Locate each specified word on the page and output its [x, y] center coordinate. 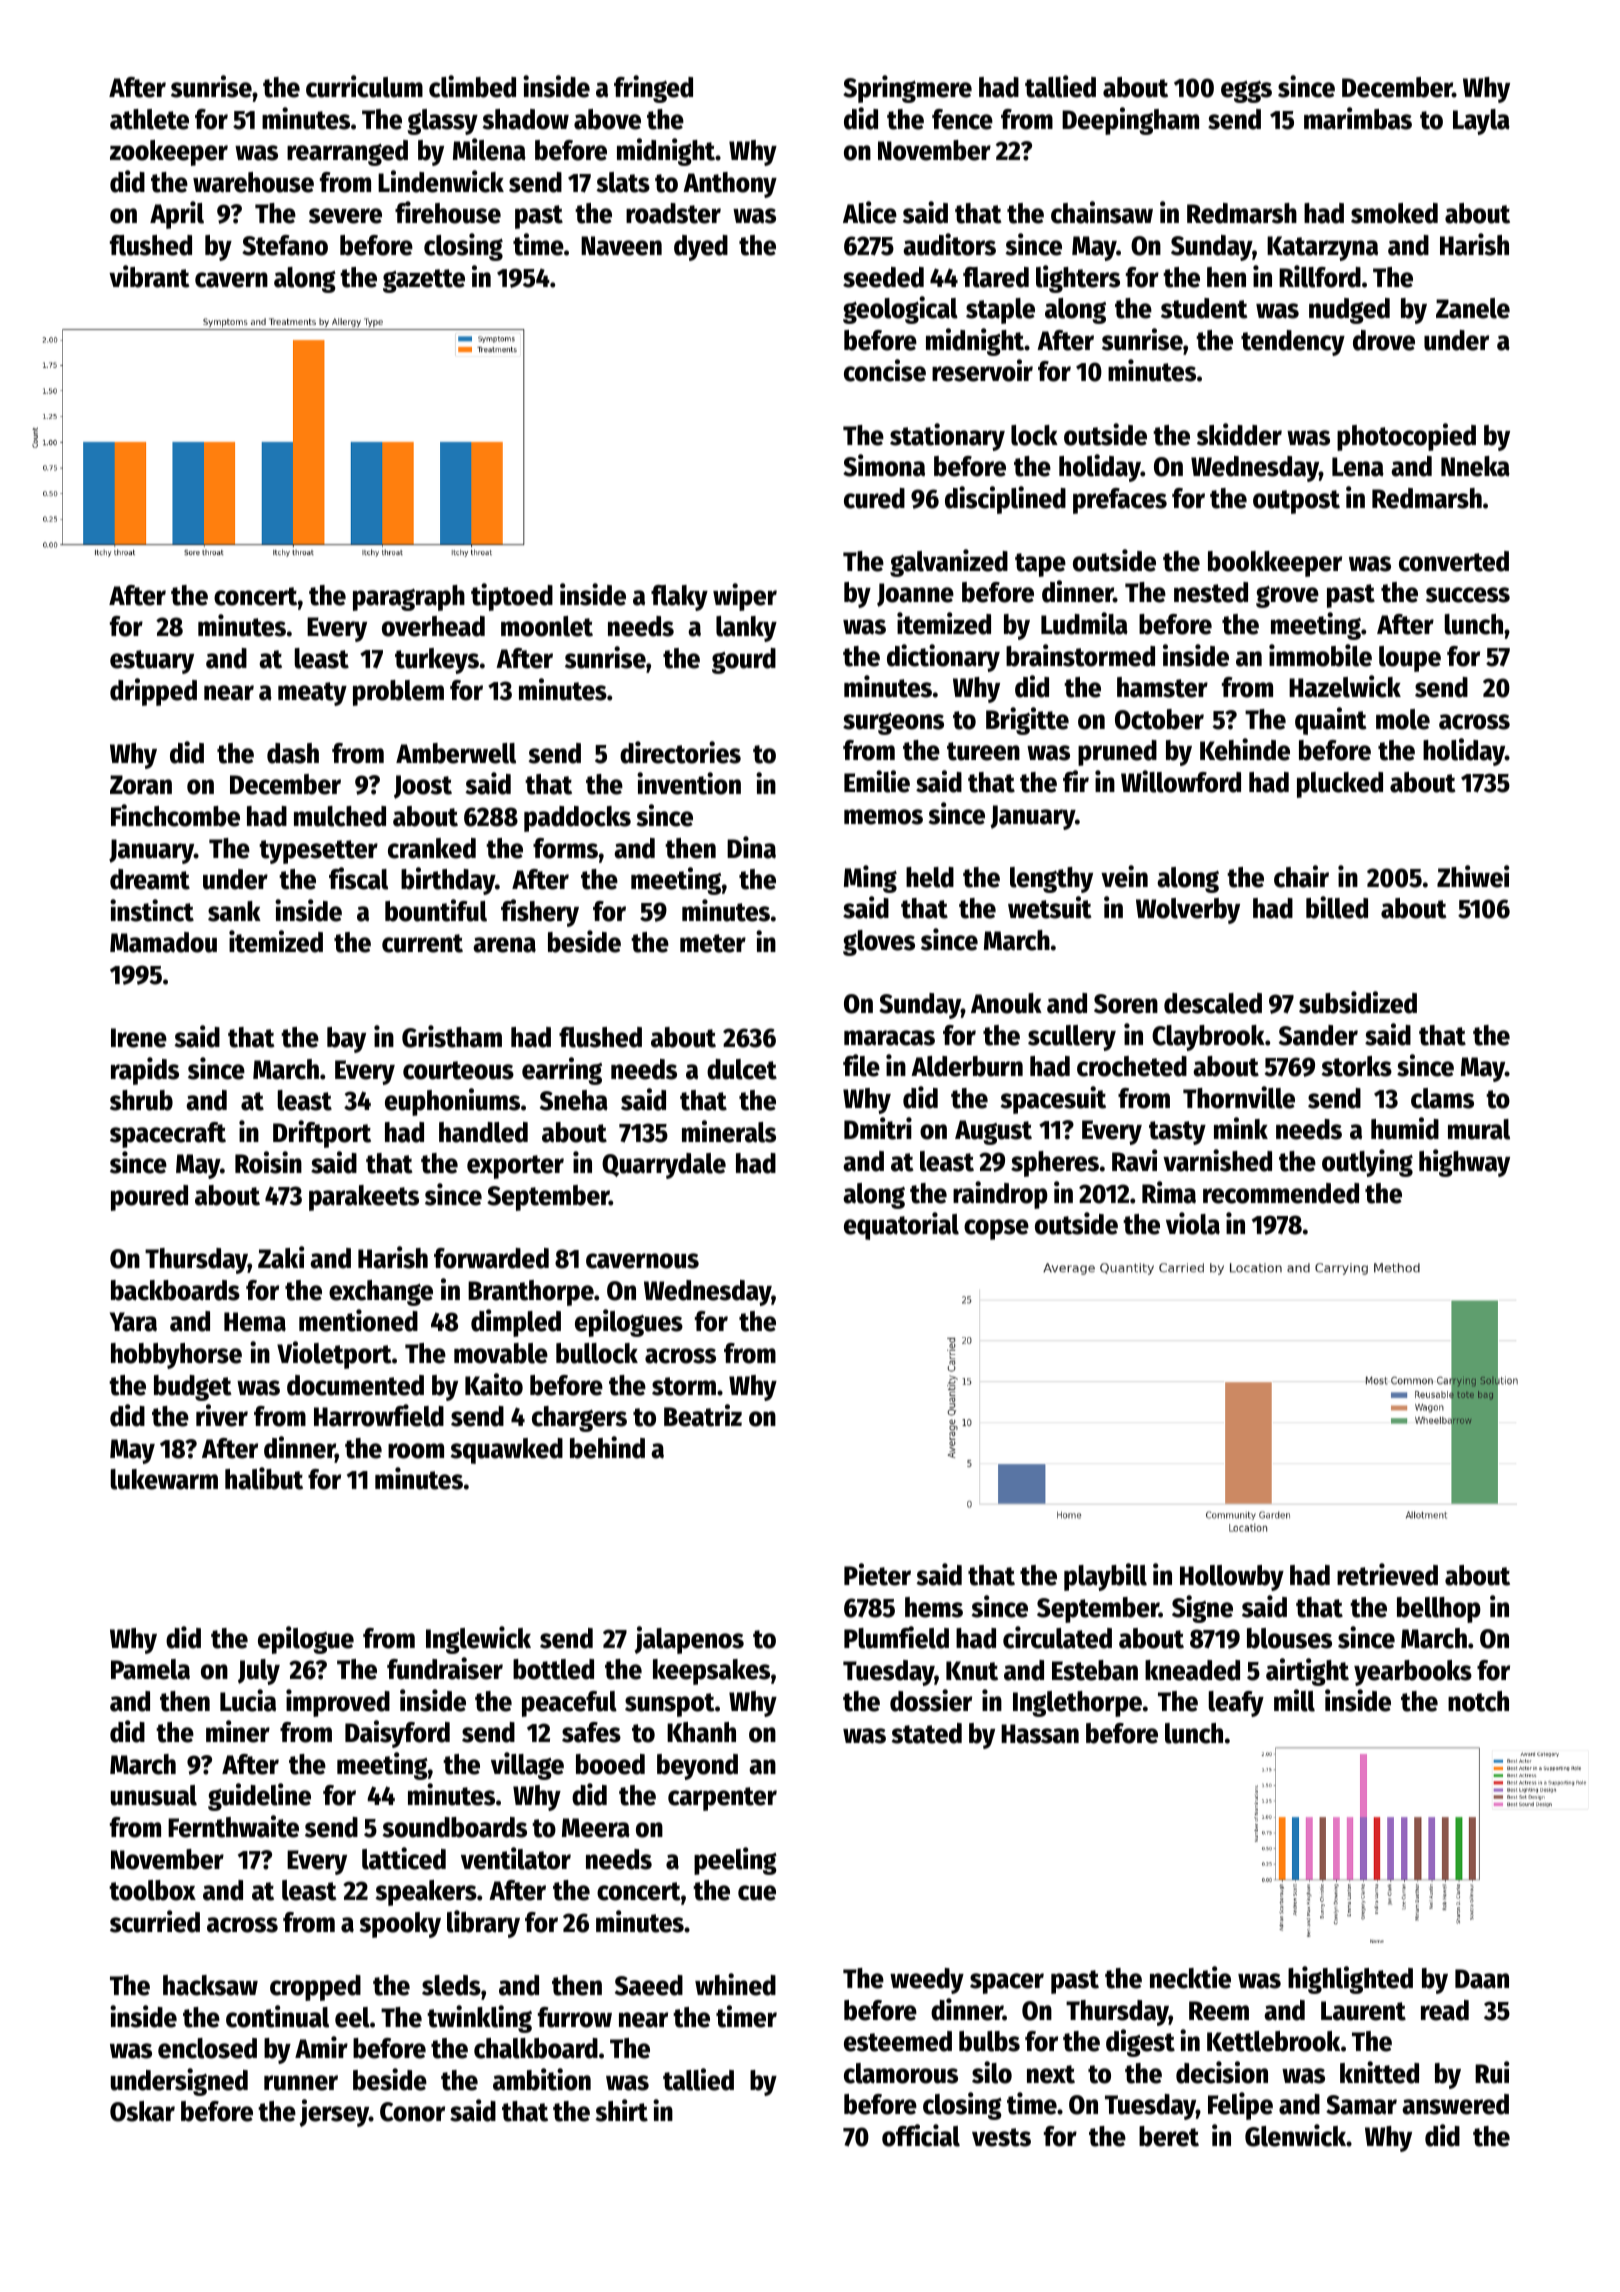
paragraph [409, 598]
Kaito [494, 1384]
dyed [701, 248]
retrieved [1387, 1574]
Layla [1481, 122]
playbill [1105, 1577]
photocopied [1406, 437]
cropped [315, 1988]
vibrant [149, 276]
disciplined [1005, 500]
